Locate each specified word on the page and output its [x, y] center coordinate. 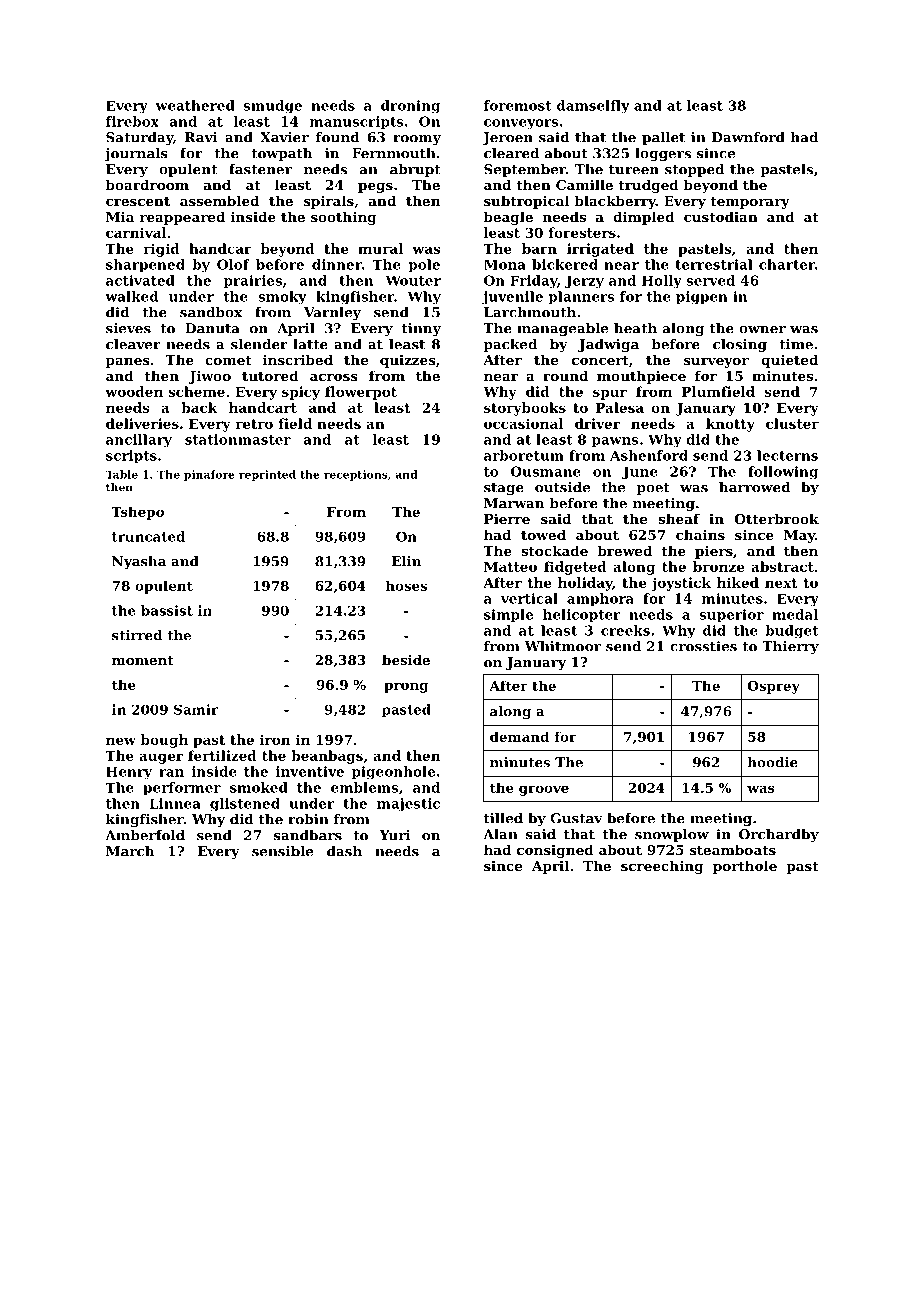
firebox [132, 121]
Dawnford [748, 137]
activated [140, 280]
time [796, 344]
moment [142, 660]
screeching [662, 867]
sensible [282, 851]
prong [406, 687]
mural [380, 248]
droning [410, 107]
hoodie [772, 762]
